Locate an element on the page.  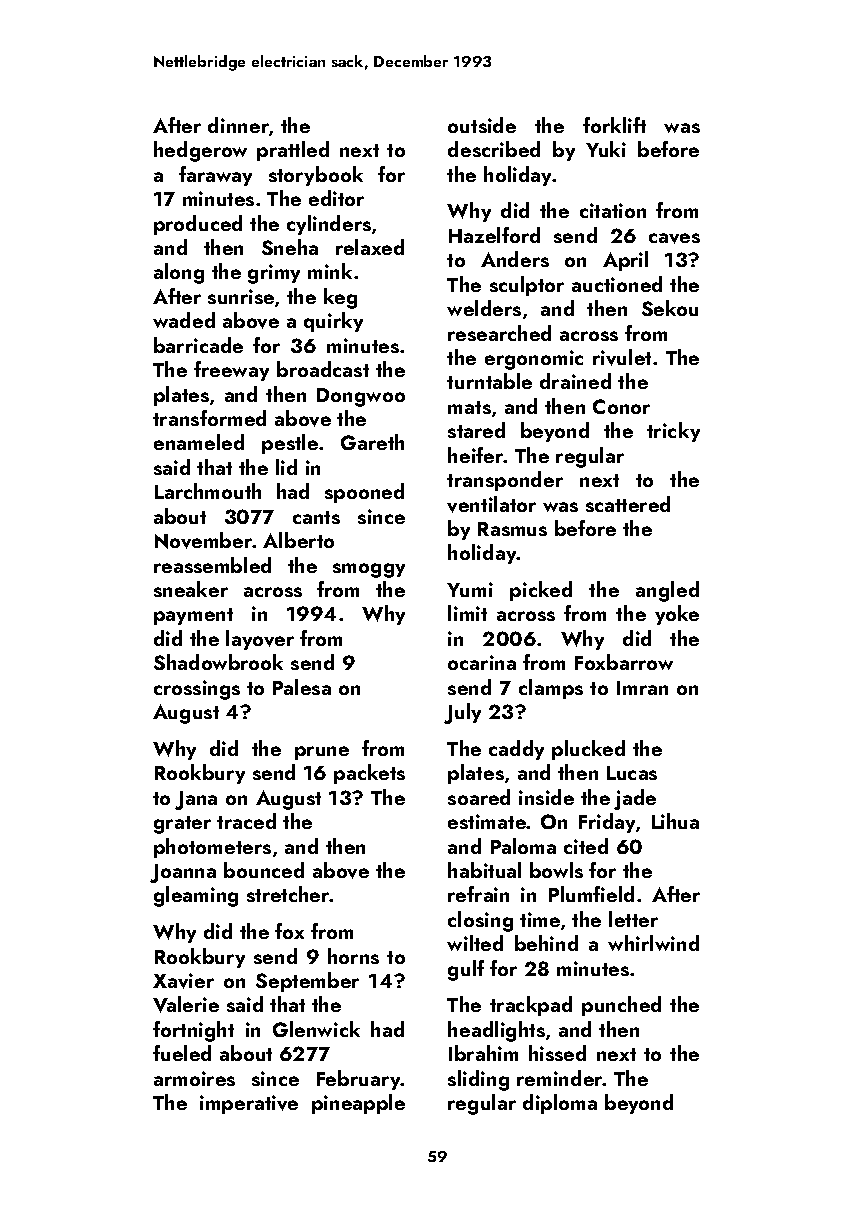
along is located at coordinates (179, 273).
